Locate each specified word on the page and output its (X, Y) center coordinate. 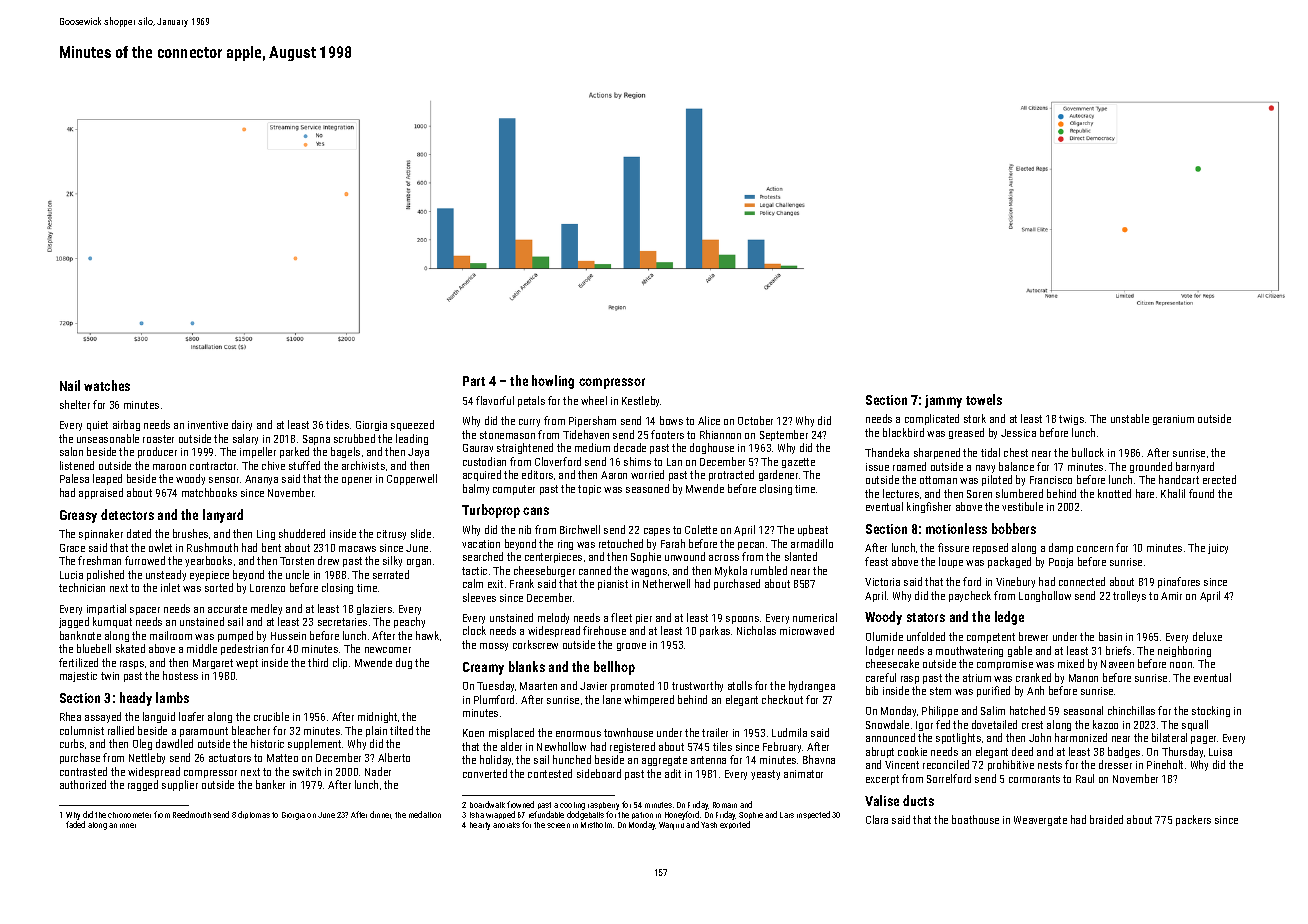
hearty (480, 826)
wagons (649, 573)
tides (337, 424)
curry (529, 423)
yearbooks (208, 561)
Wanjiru (671, 826)
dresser (1115, 764)
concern (1095, 549)
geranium (1173, 420)
